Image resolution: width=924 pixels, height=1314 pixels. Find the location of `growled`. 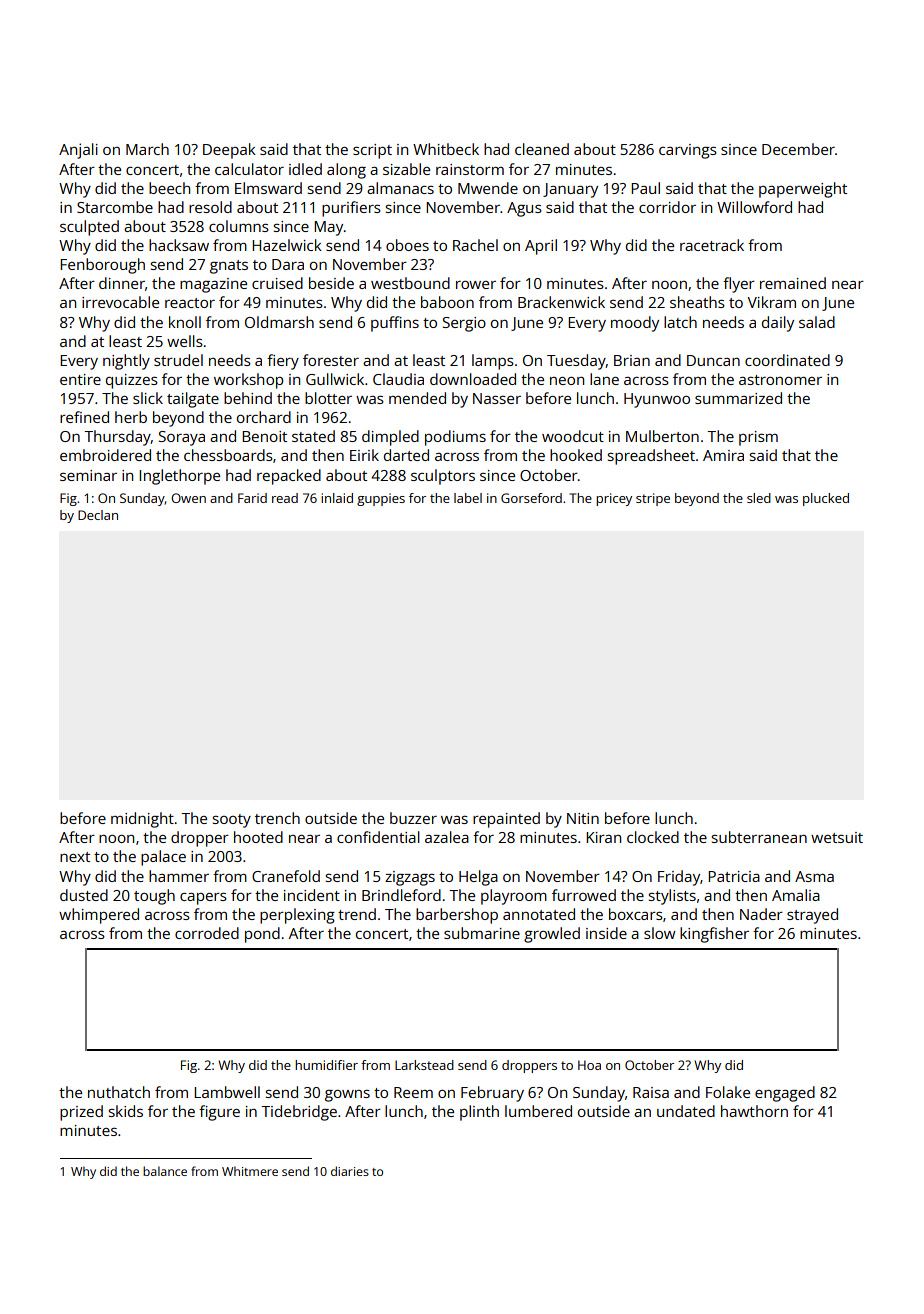

growled is located at coordinates (552, 935).
